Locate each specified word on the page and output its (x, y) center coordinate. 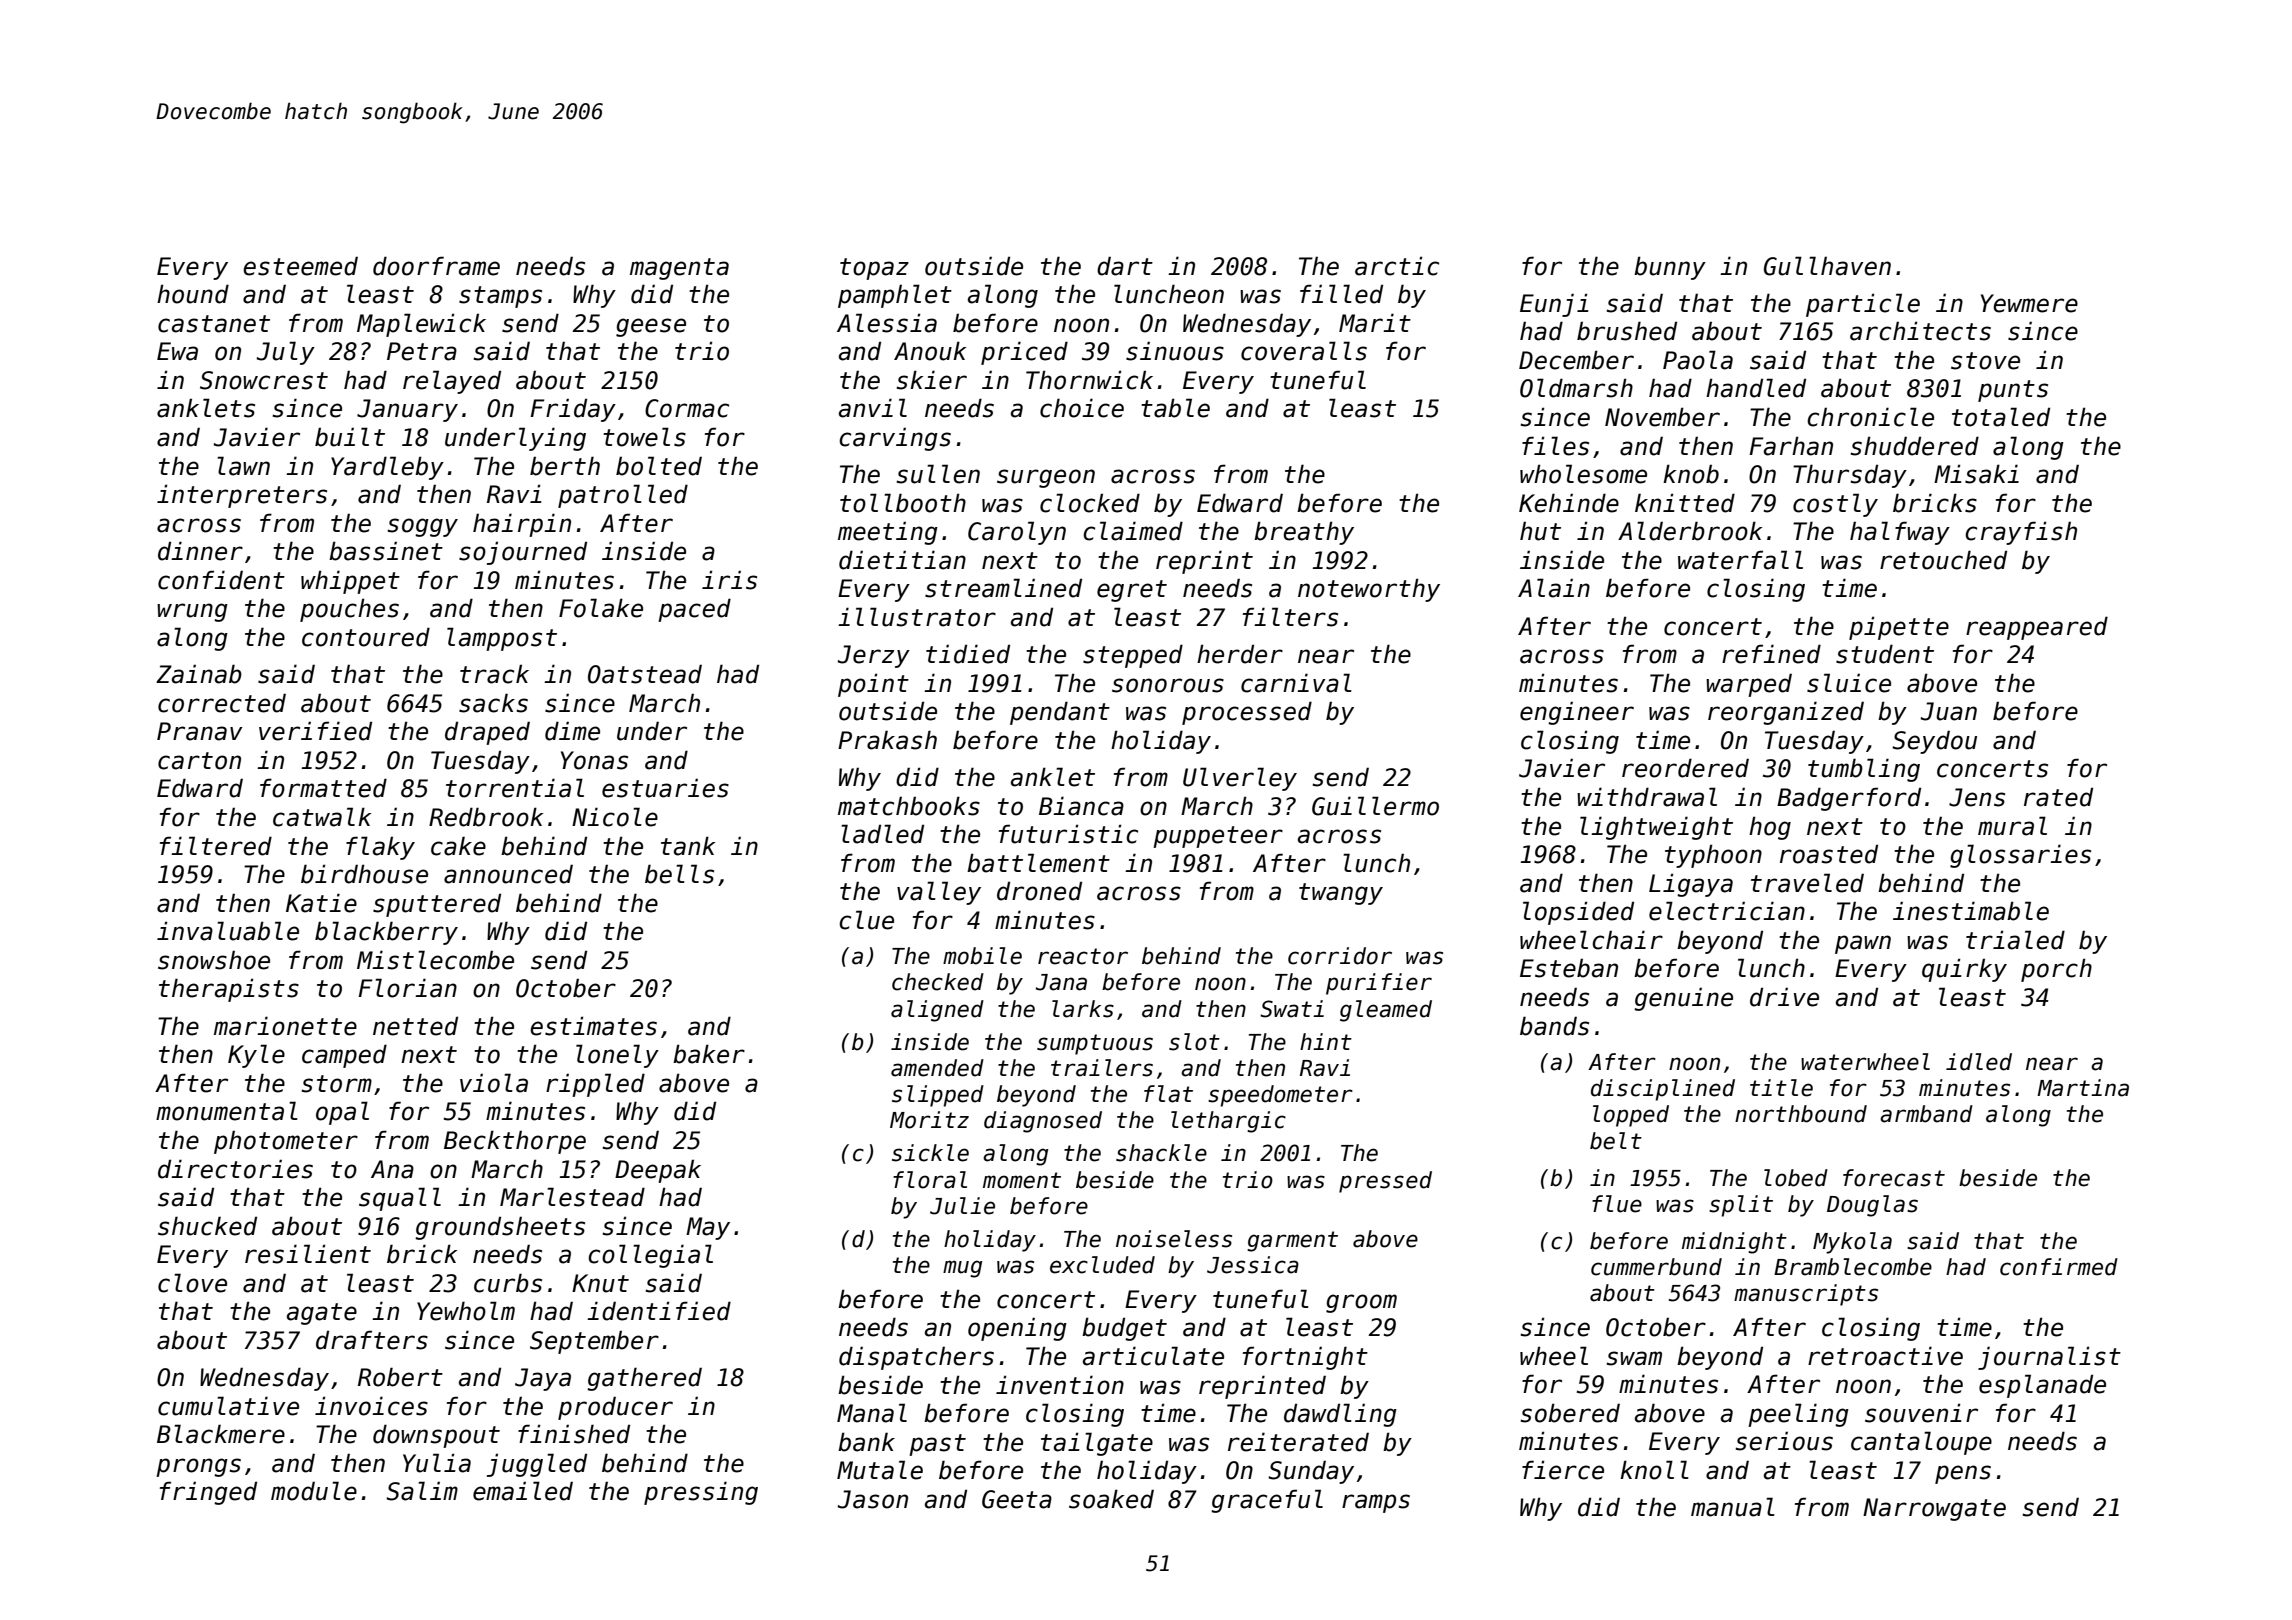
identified (659, 1311)
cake (458, 846)
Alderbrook (1690, 531)
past (937, 1445)
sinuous (1175, 351)
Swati (1292, 1009)
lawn (243, 466)
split (1741, 1206)
